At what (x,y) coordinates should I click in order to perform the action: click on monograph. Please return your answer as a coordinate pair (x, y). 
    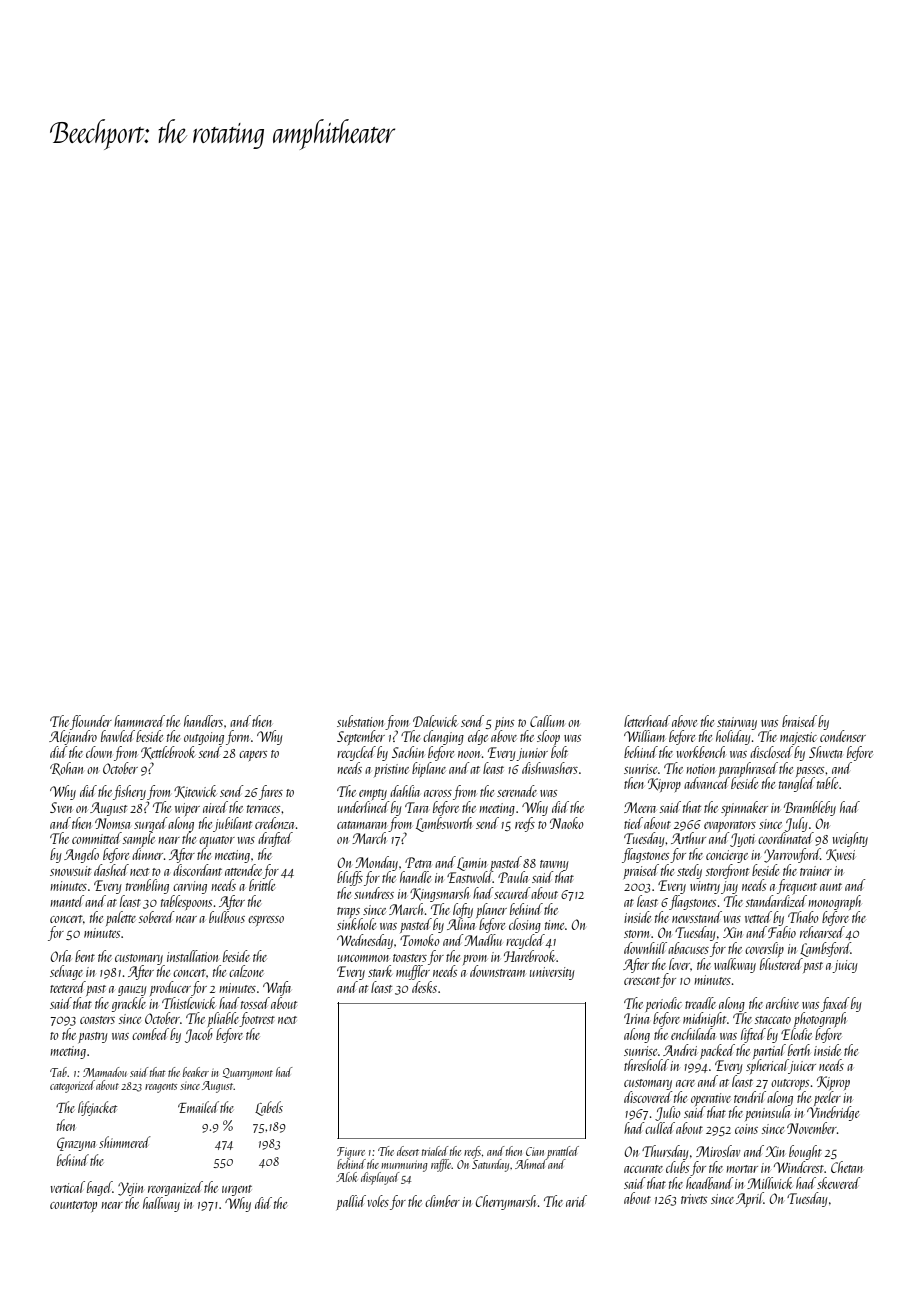
    Looking at the image, I should click on (834, 902).
